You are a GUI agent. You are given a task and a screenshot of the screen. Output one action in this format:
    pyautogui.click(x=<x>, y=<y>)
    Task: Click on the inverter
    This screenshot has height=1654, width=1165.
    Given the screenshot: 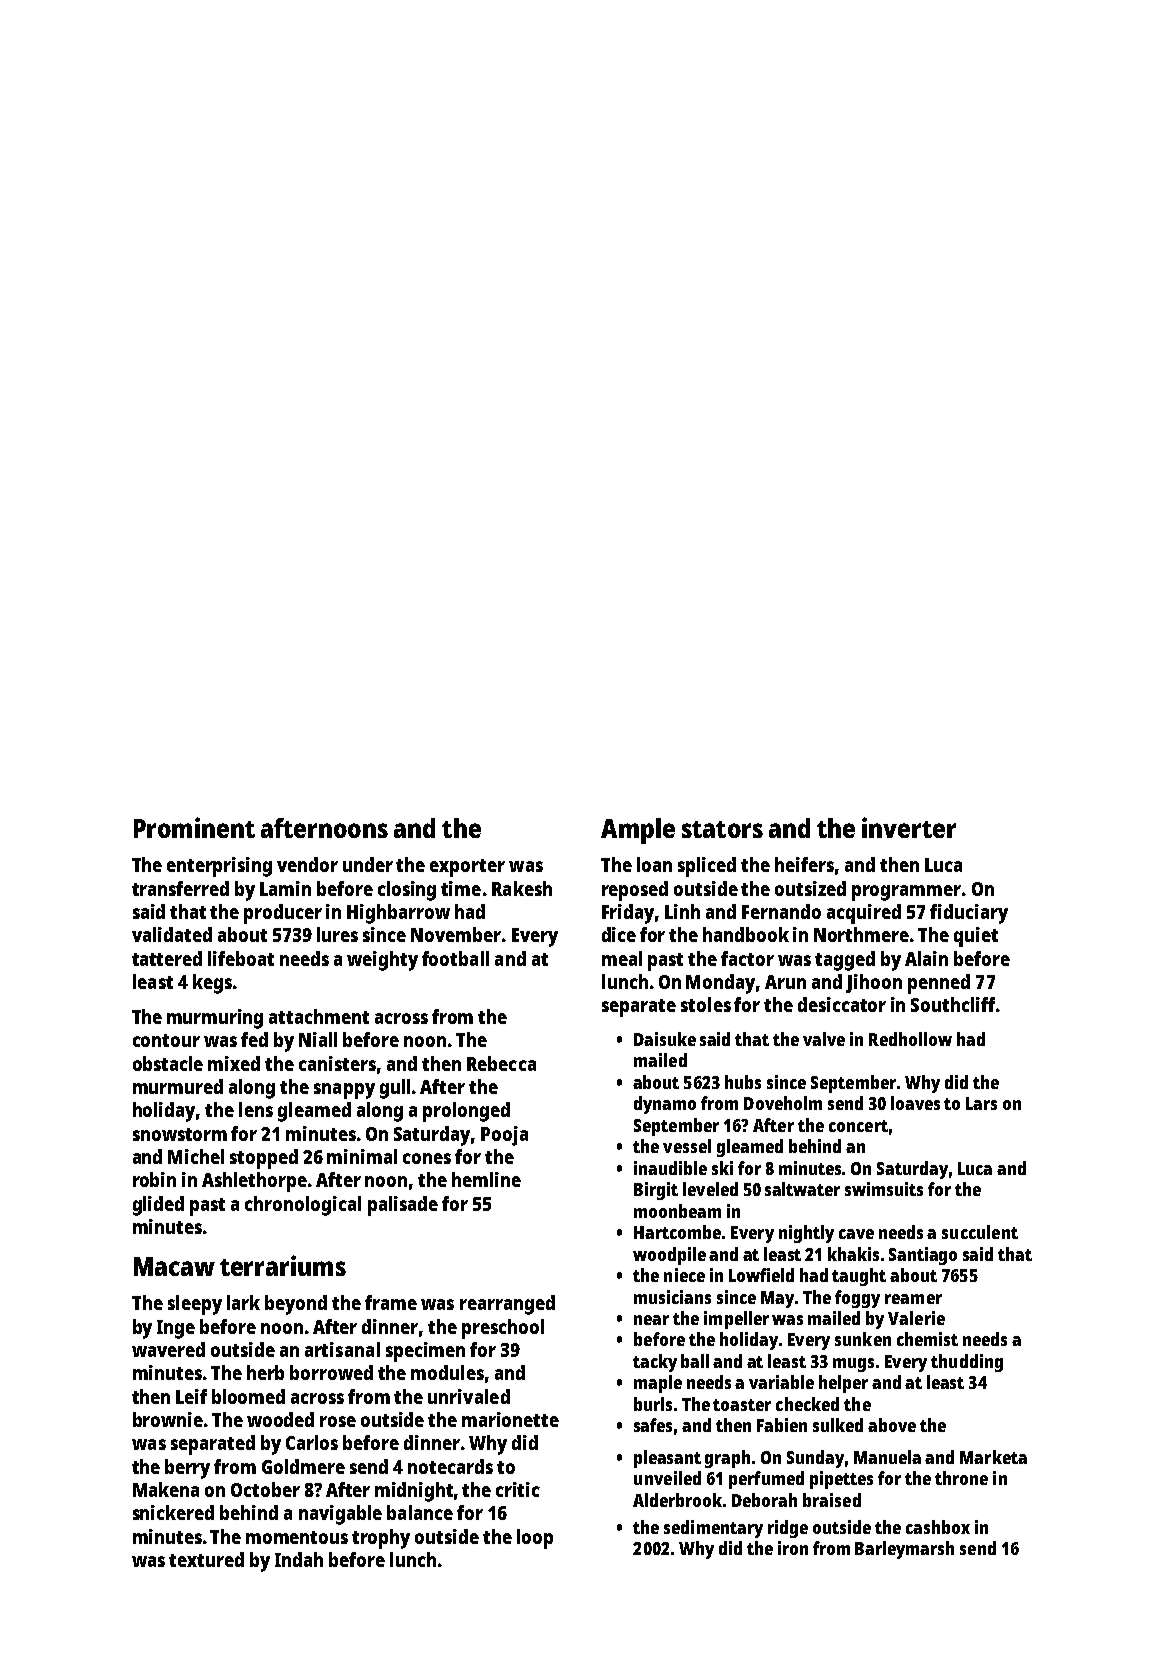 What is the action you would take?
    pyautogui.click(x=909, y=827)
